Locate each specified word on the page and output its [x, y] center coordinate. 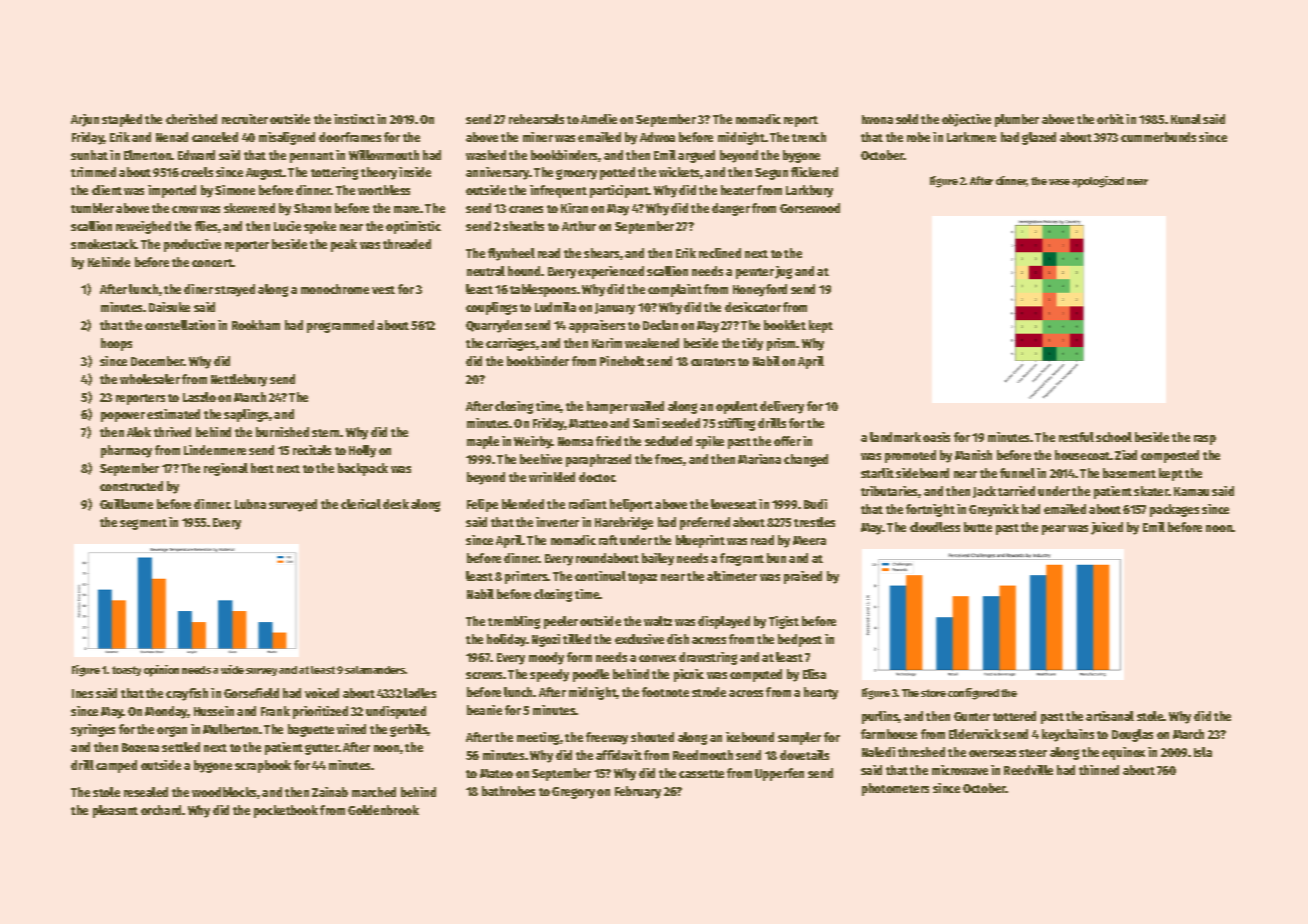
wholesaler [150, 379]
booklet [785, 325]
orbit [1110, 119]
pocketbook [286, 811]
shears [601, 253]
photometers [895, 789]
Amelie [599, 119]
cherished [191, 119]
